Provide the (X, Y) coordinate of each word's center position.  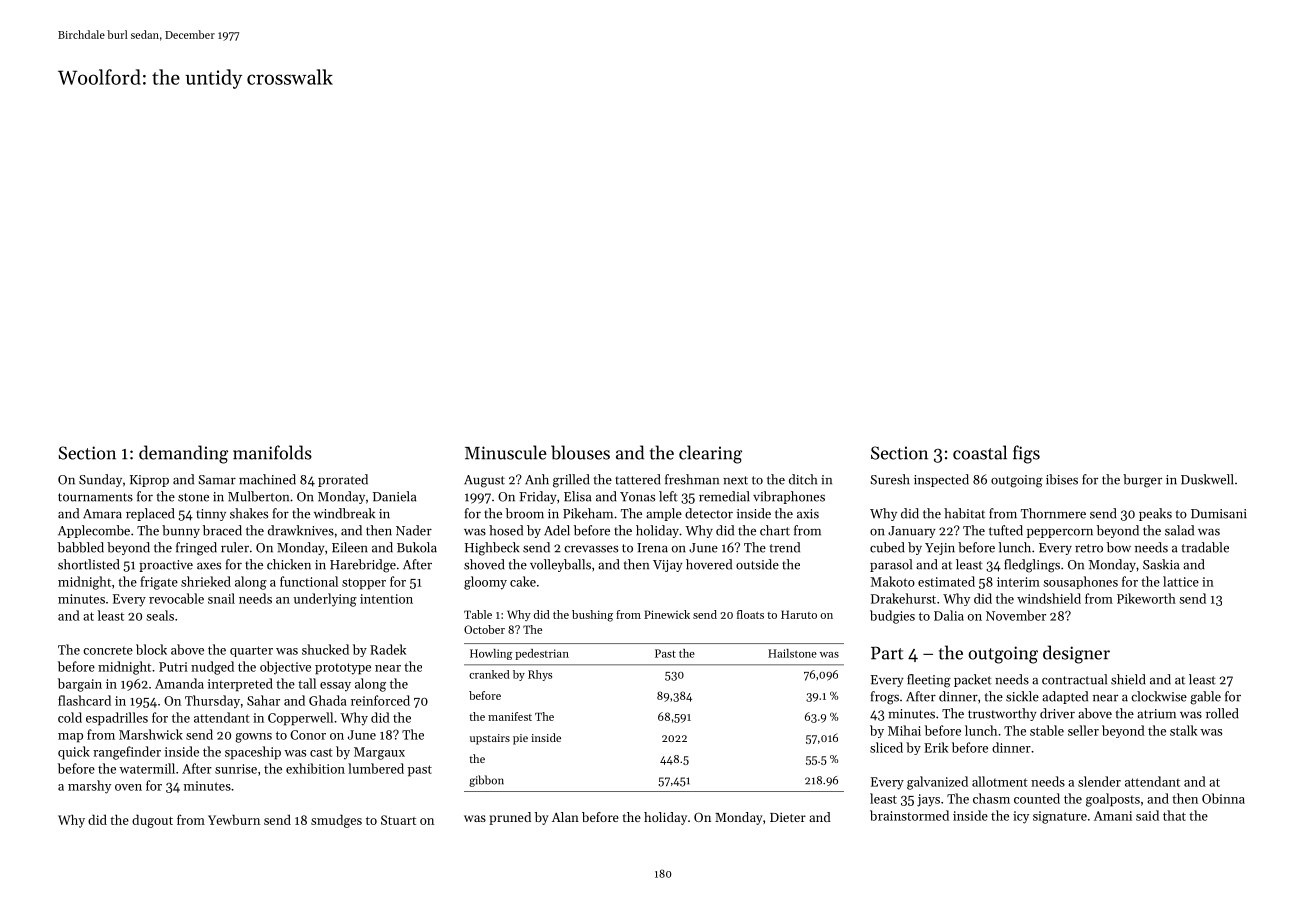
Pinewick (667, 614)
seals (160, 615)
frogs (885, 698)
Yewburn (234, 819)
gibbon (486, 781)
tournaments (95, 497)
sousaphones (1081, 582)
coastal (980, 452)
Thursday (212, 702)
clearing (710, 454)
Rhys (540, 675)
